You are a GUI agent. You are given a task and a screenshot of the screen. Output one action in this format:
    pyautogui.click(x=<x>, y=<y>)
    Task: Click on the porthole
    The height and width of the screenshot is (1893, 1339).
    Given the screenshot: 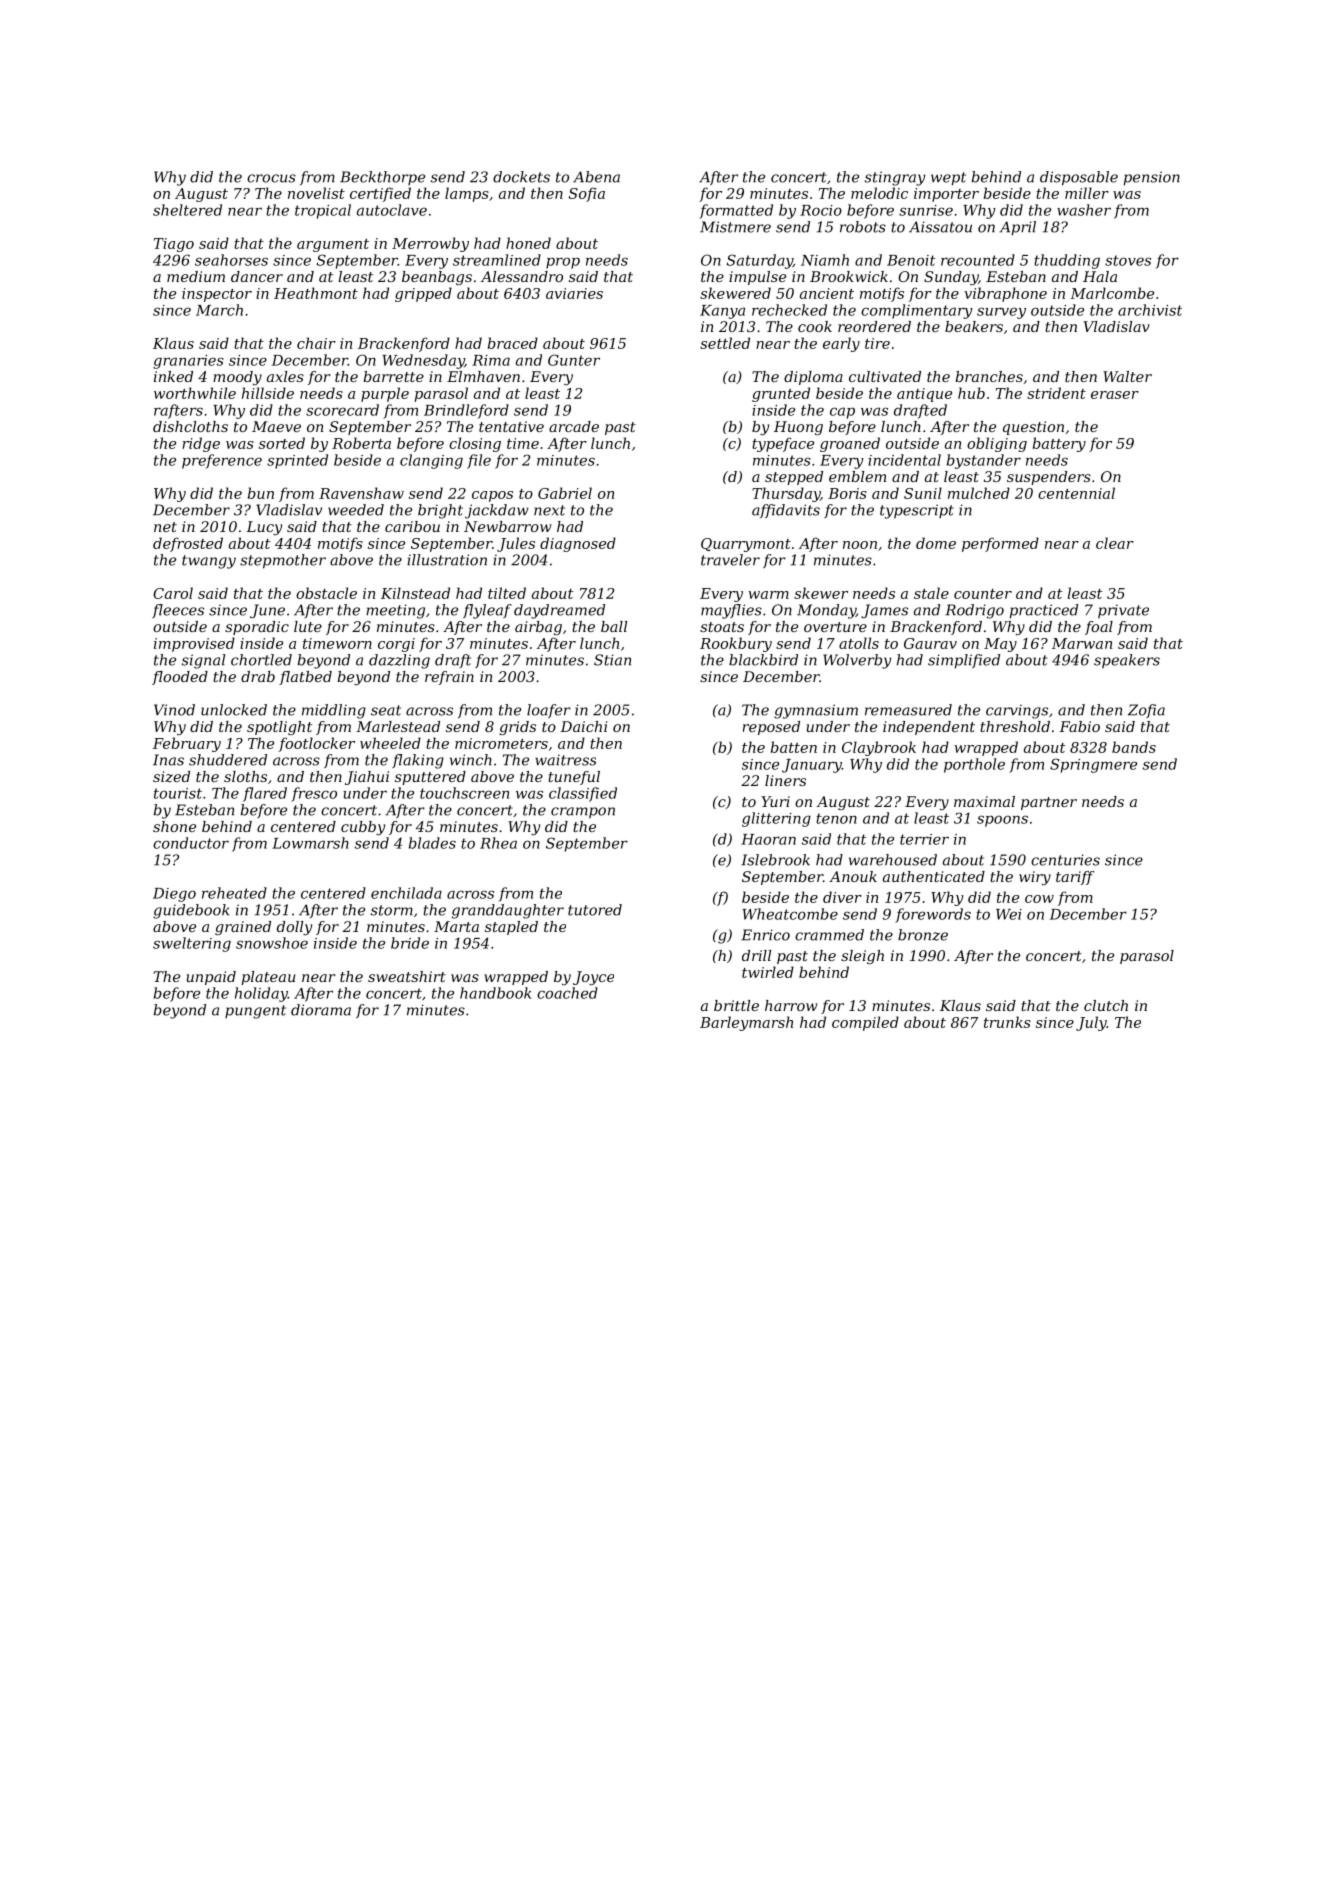 What is the action you would take?
    pyautogui.click(x=974, y=765)
